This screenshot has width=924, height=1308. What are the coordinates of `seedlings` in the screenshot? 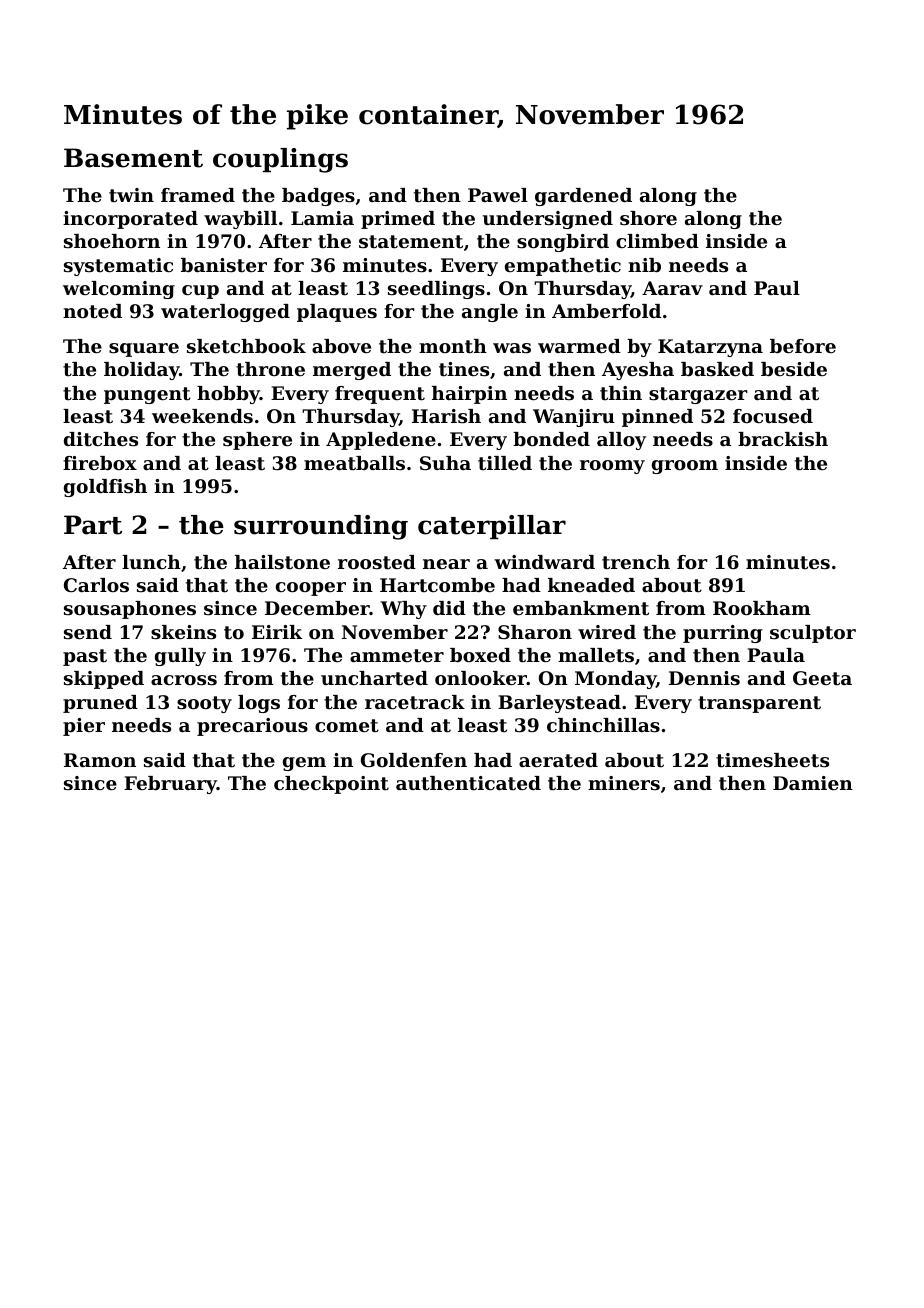 It's located at (436, 290).
